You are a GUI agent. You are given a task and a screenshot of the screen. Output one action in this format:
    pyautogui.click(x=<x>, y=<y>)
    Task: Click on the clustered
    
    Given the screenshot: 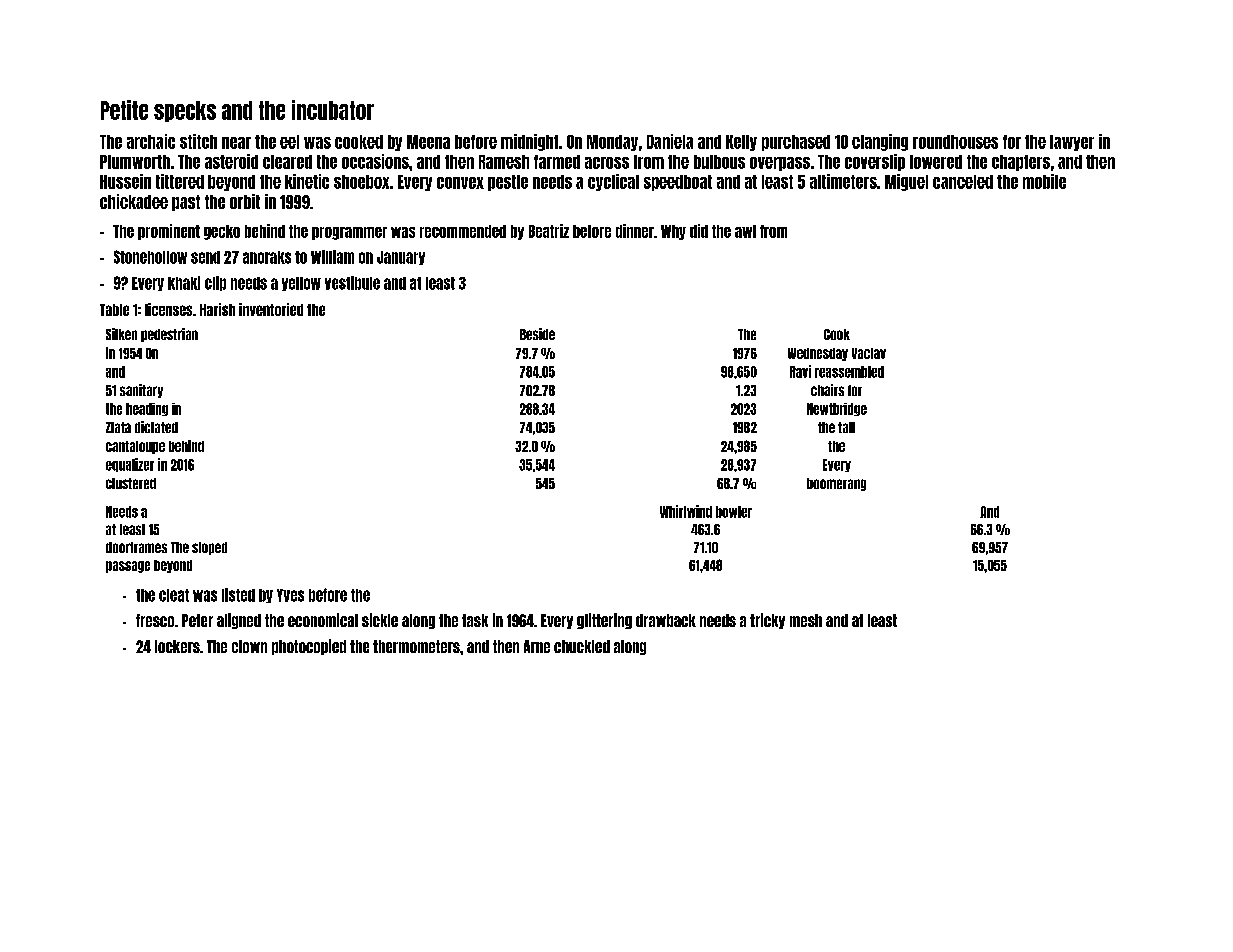 What is the action you would take?
    pyautogui.click(x=131, y=483)
